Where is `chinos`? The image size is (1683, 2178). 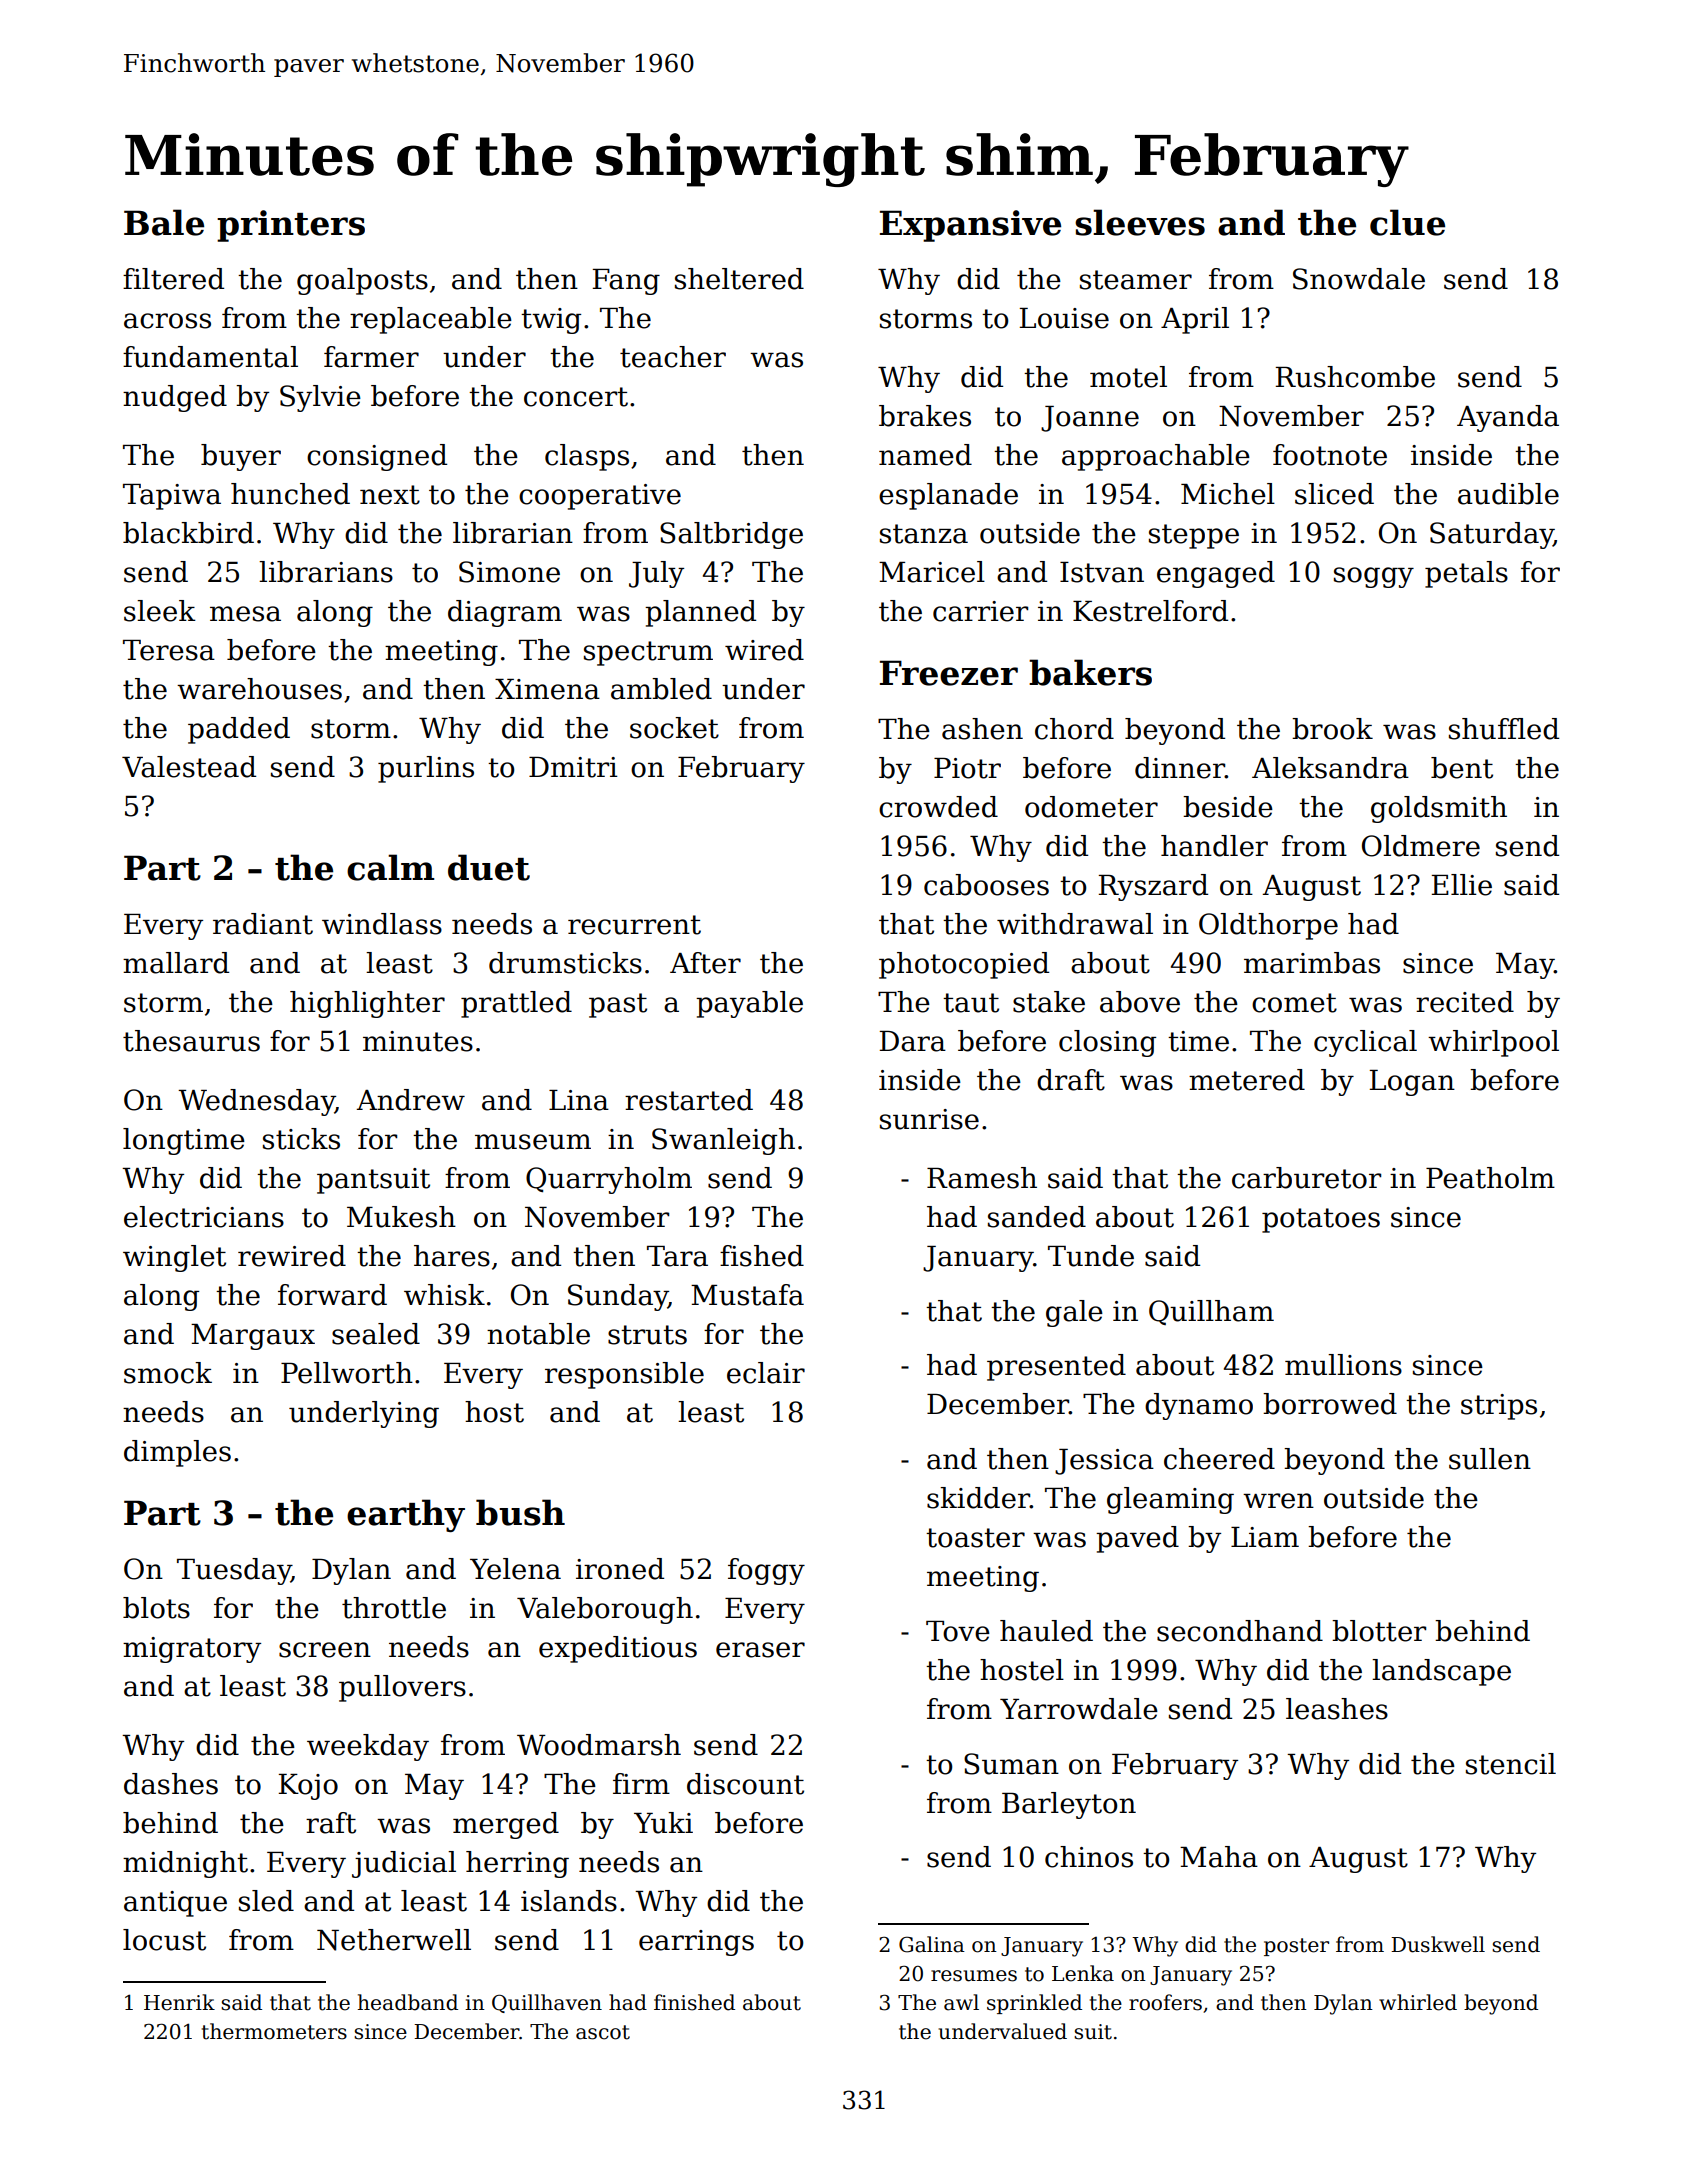
chinos is located at coordinates (1089, 1857).
